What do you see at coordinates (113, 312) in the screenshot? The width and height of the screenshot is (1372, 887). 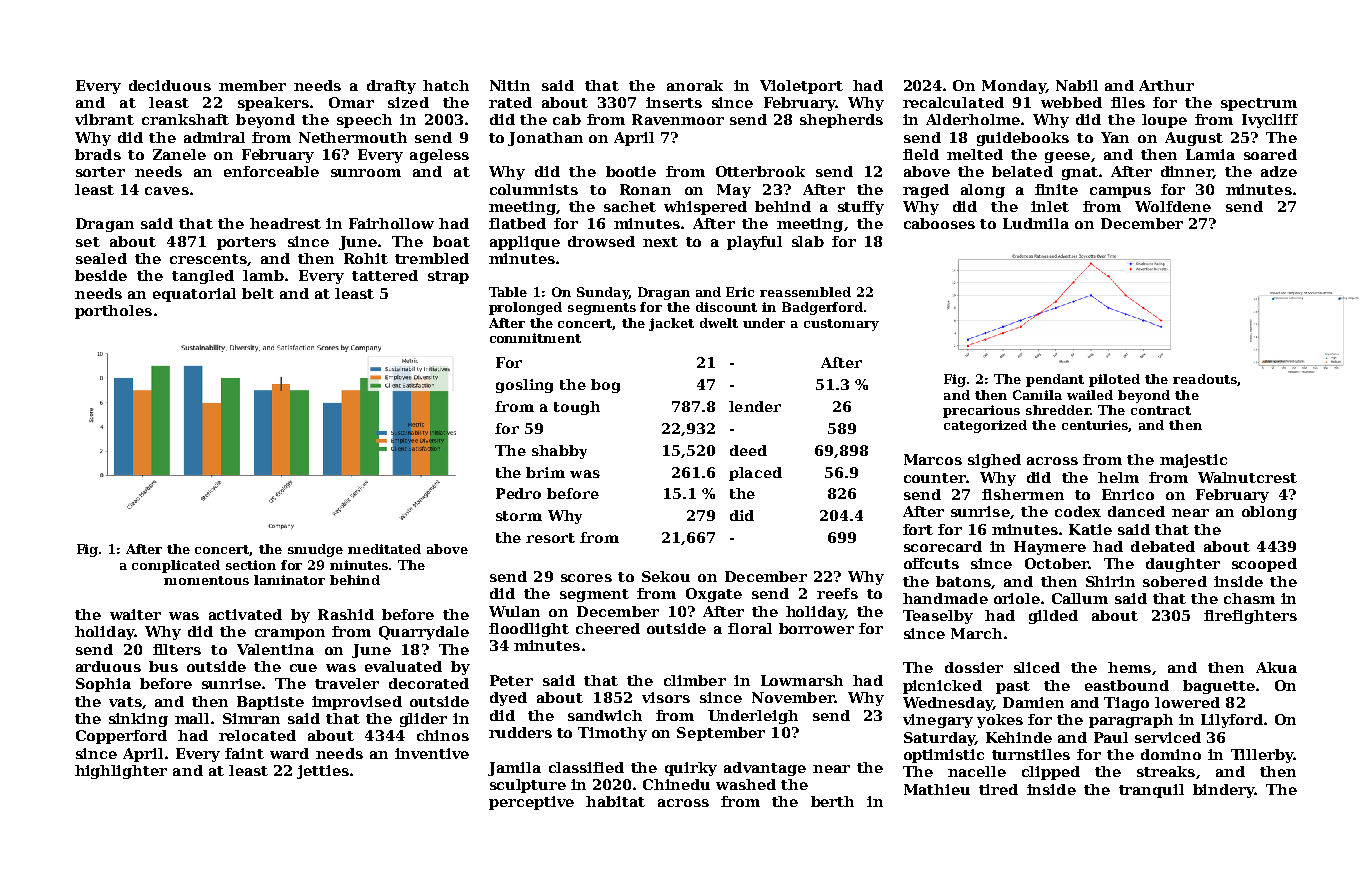 I see `portholes` at bounding box center [113, 312].
